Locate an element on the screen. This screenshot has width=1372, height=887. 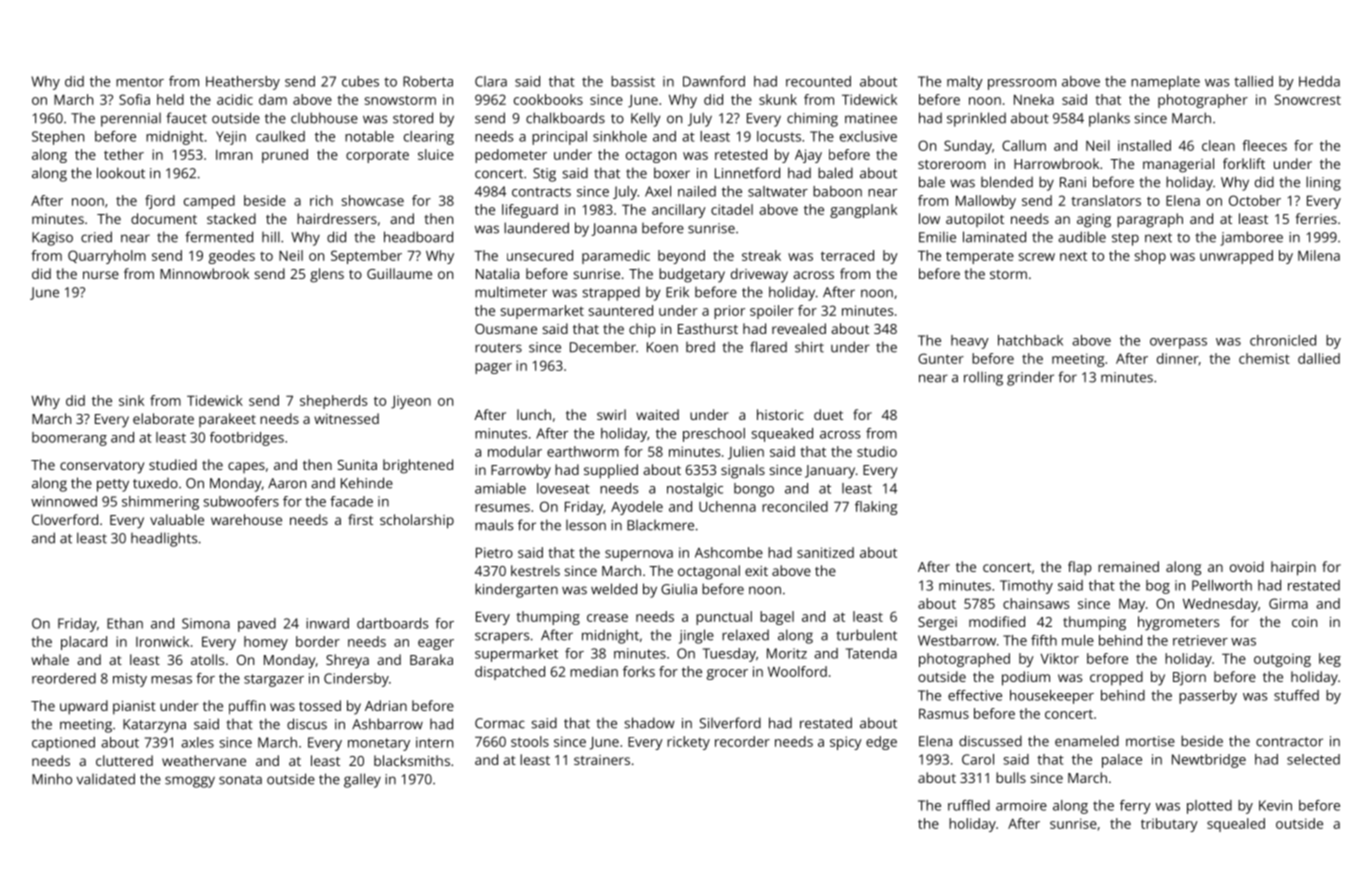
galley is located at coordinates (362, 780).
